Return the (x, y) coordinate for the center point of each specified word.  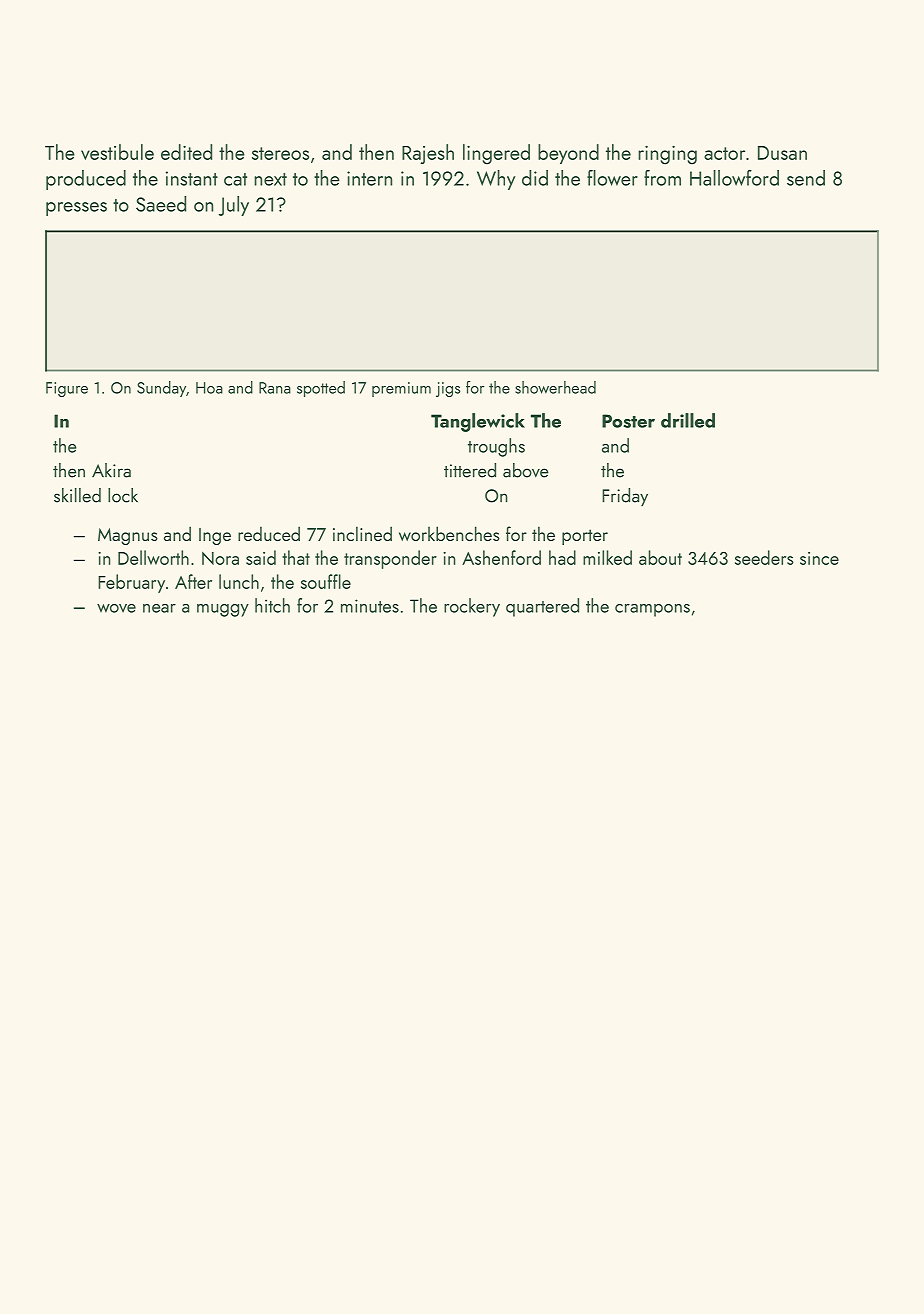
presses (76, 209)
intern (369, 178)
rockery (472, 607)
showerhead (555, 387)
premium (401, 389)
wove (116, 608)
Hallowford (734, 178)
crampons (652, 610)
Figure (67, 389)
